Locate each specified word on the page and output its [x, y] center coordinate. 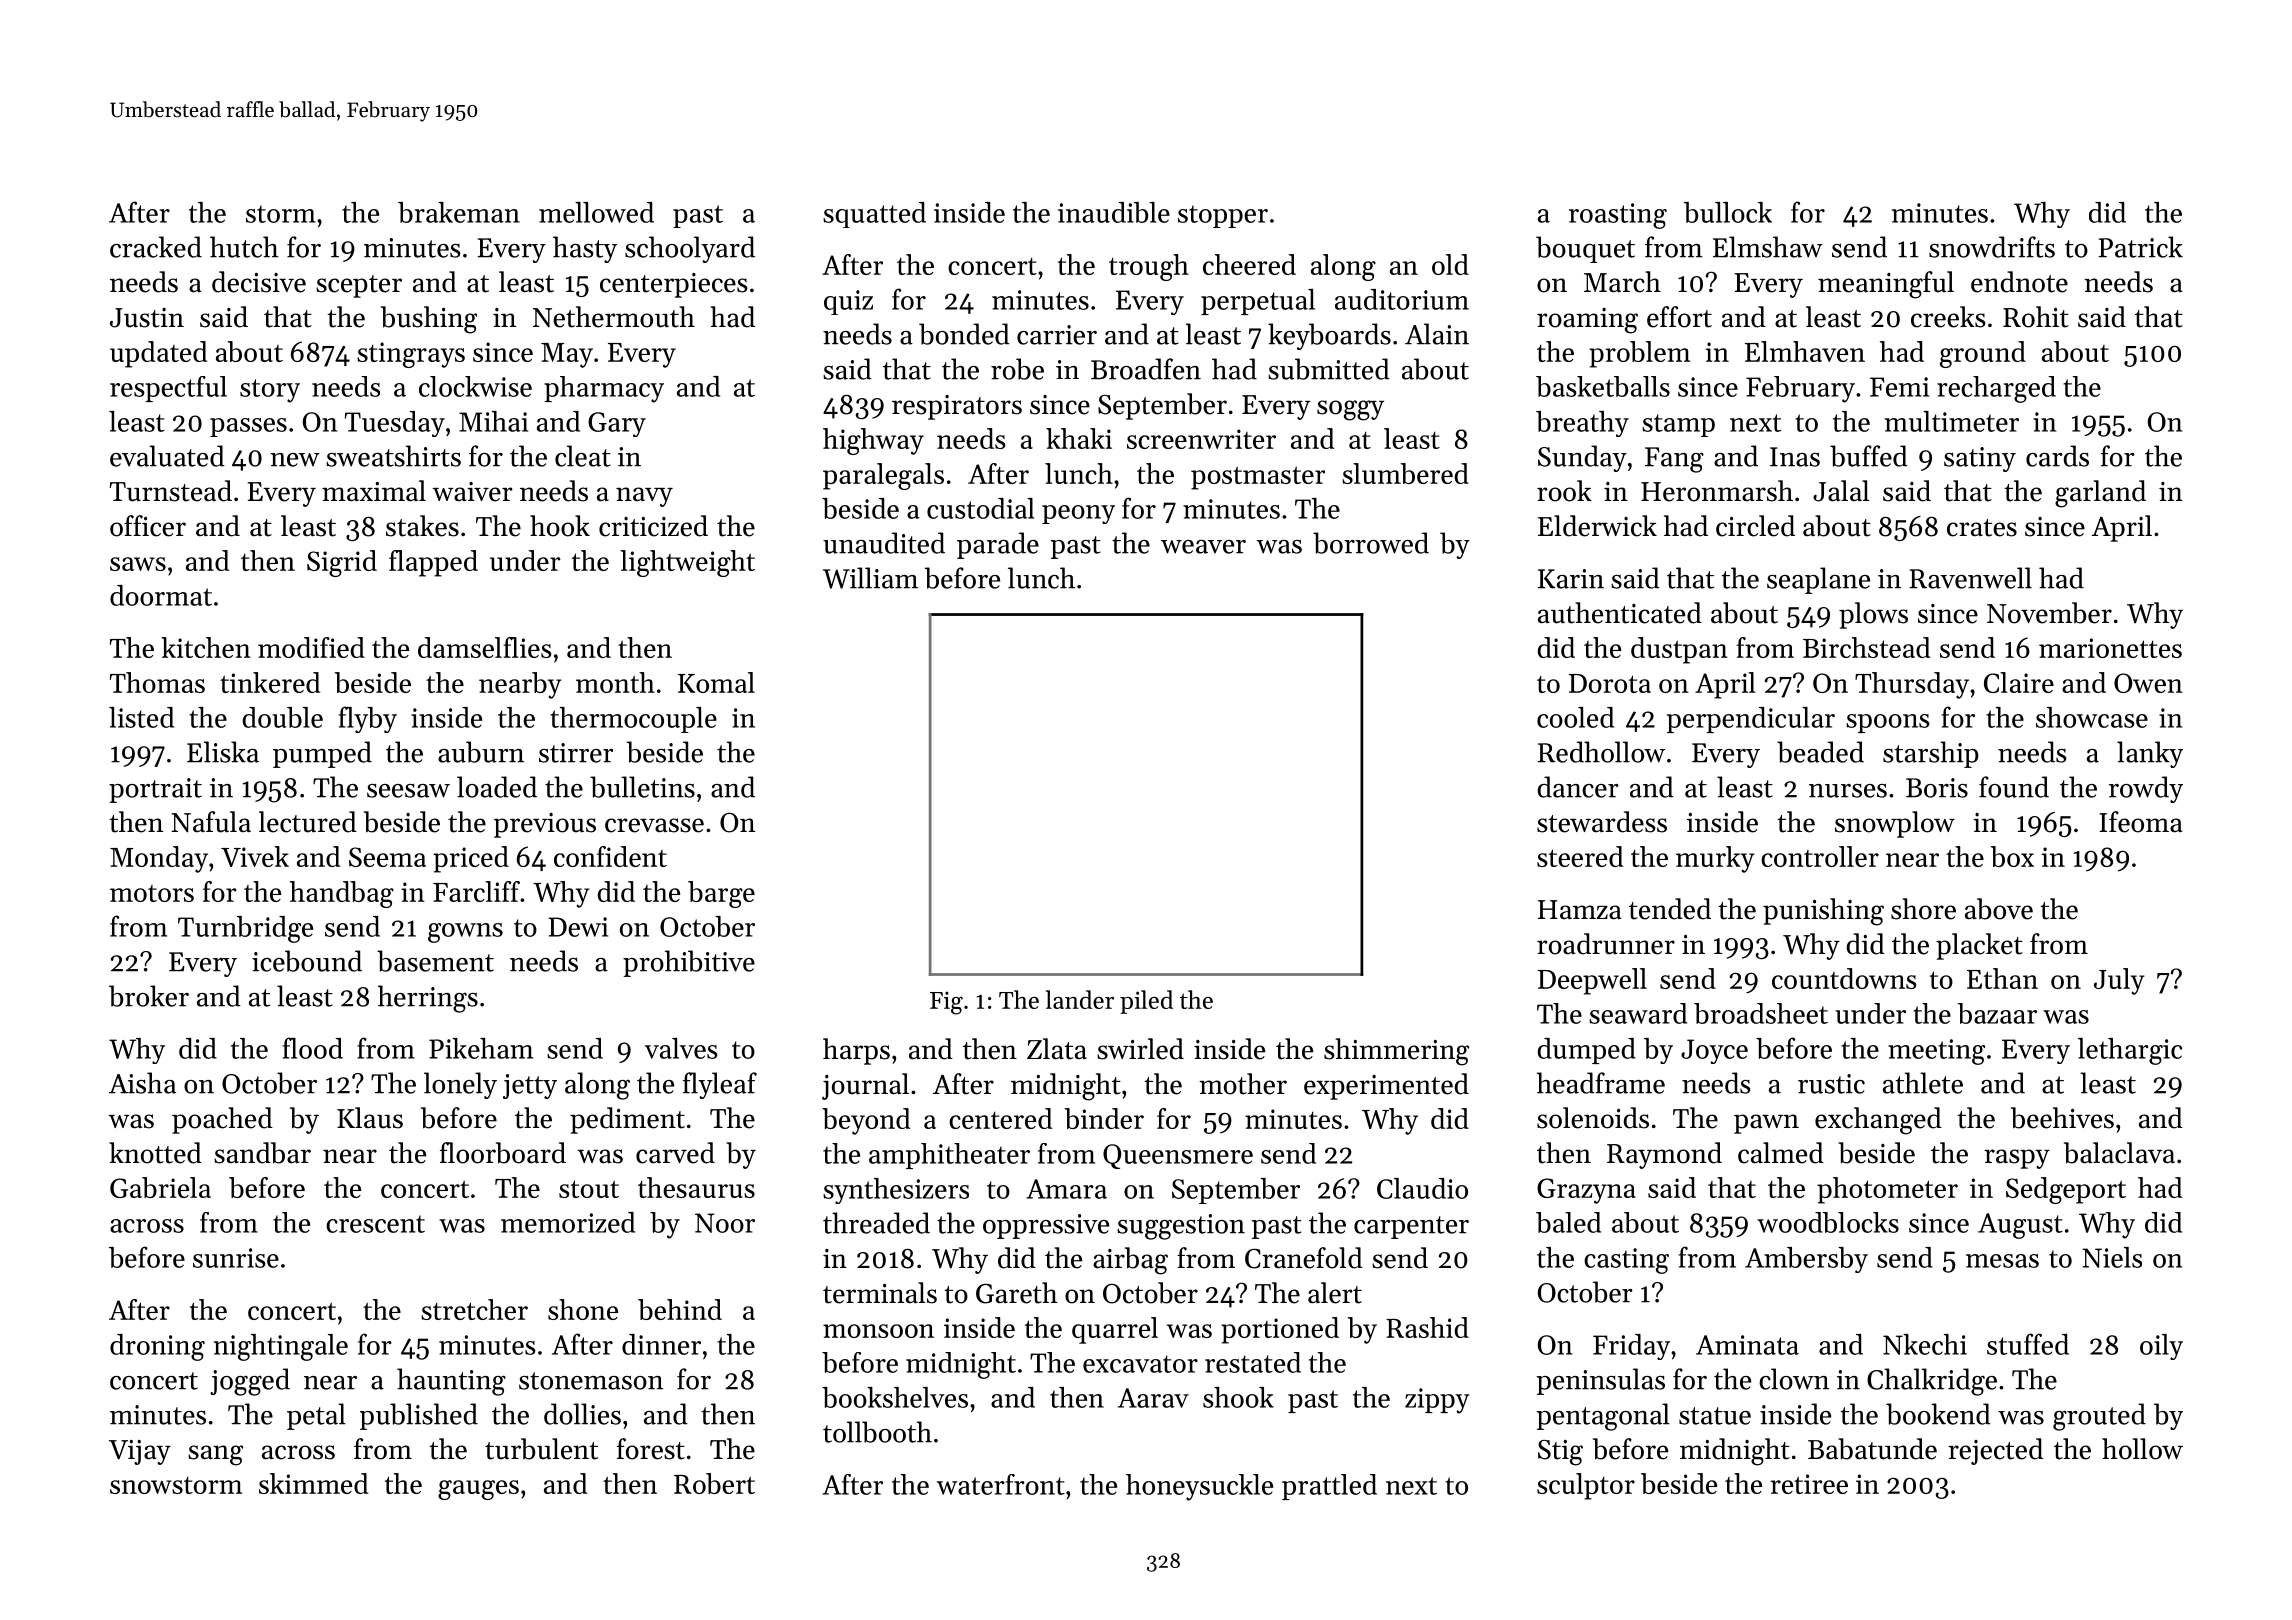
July [2119, 981]
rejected [1995, 1451]
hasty [585, 249]
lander [1080, 999]
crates [1982, 528]
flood [313, 1048]
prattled [1329, 1487]
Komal [716, 682]
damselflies [484, 647]
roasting [1618, 216]
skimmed [313, 1483]
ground [1983, 354]
